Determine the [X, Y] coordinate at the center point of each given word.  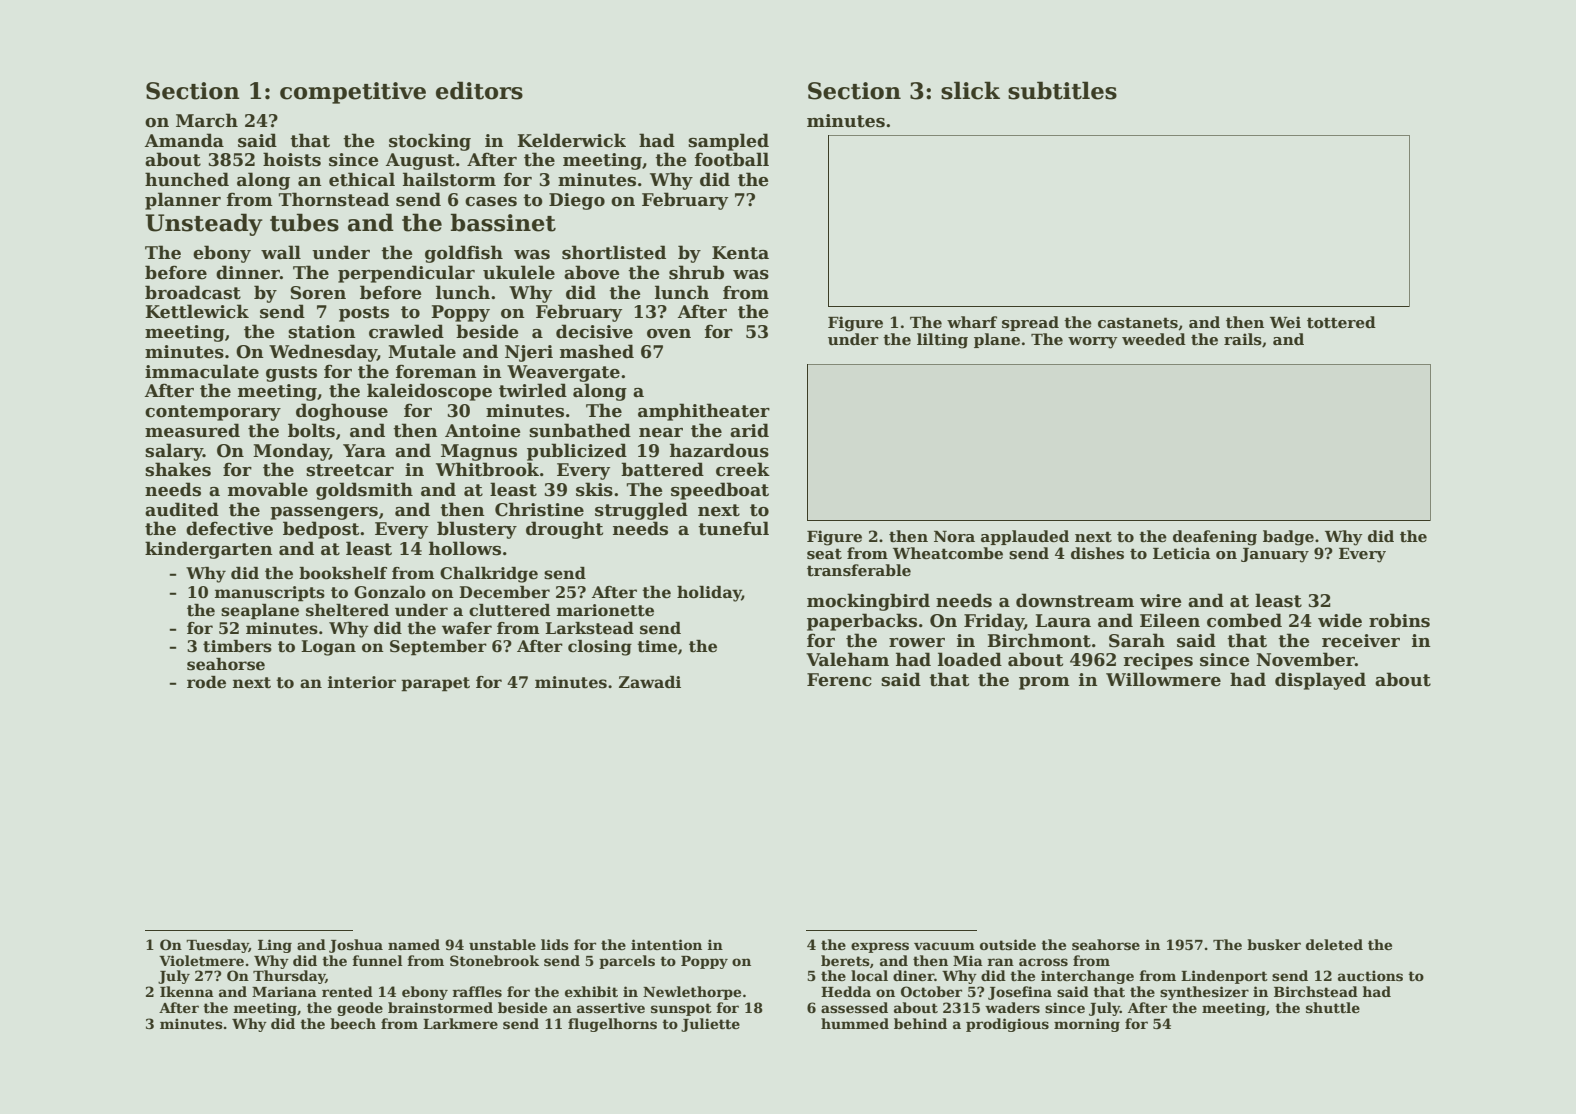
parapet [435, 684]
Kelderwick [571, 140]
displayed [1320, 681]
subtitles [1062, 90]
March [207, 120]
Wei [1285, 322]
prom [1044, 683]
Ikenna [187, 991]
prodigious [1007, 1025]
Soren [318, 293]
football [732, 159]
